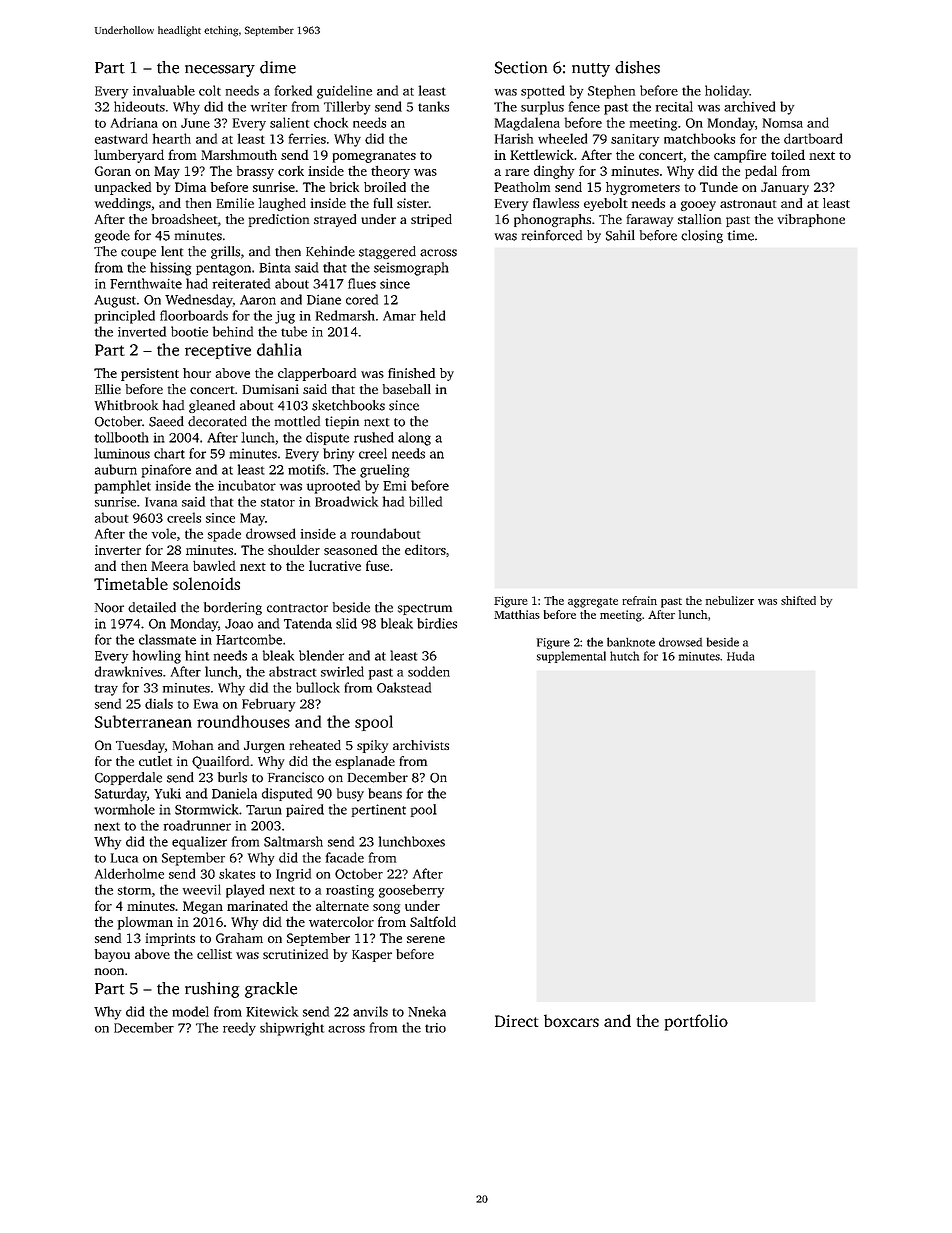  I want to click on Ellie, so click(108, 389).
